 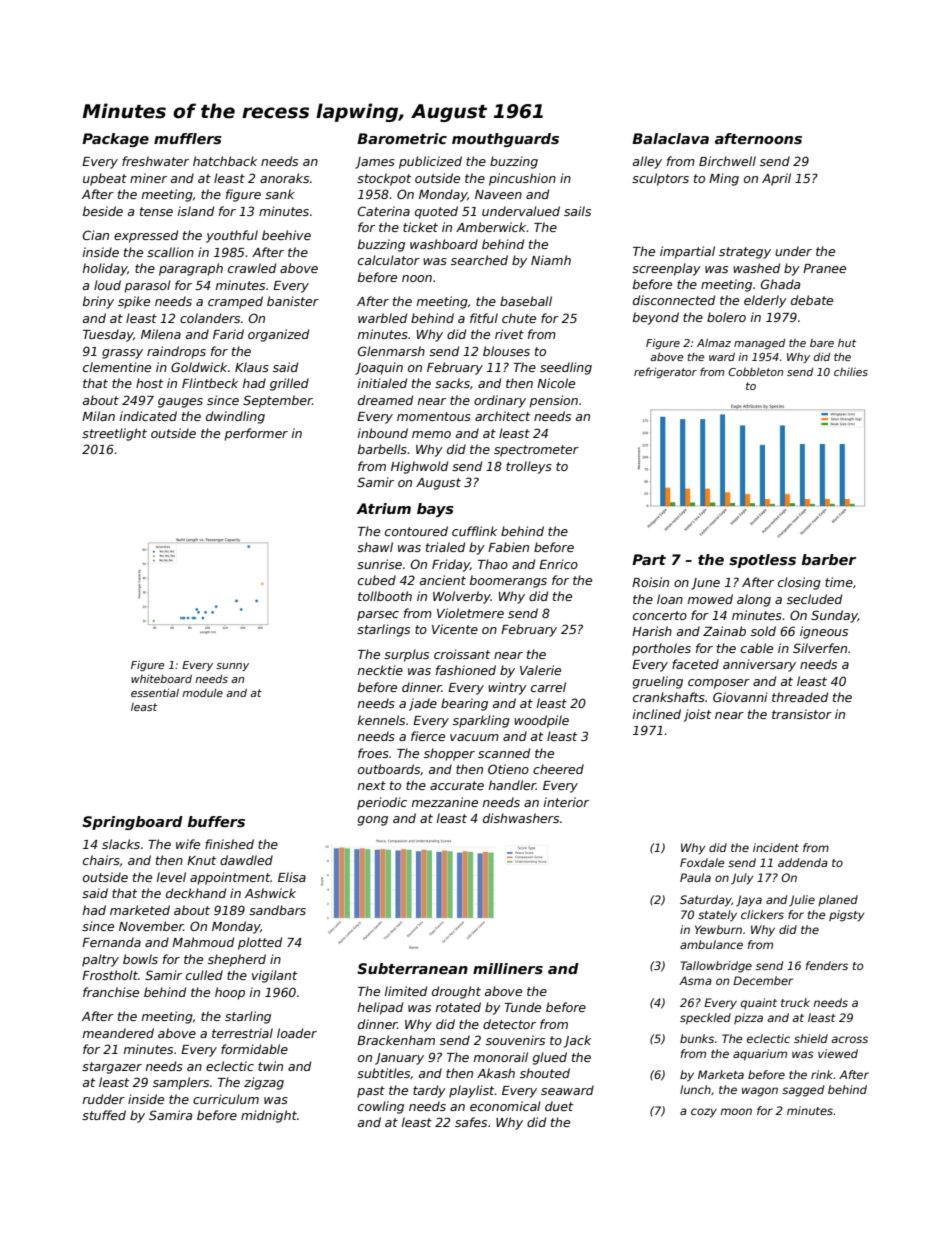 I want to click on buffers, so click(x=216, y=821).
